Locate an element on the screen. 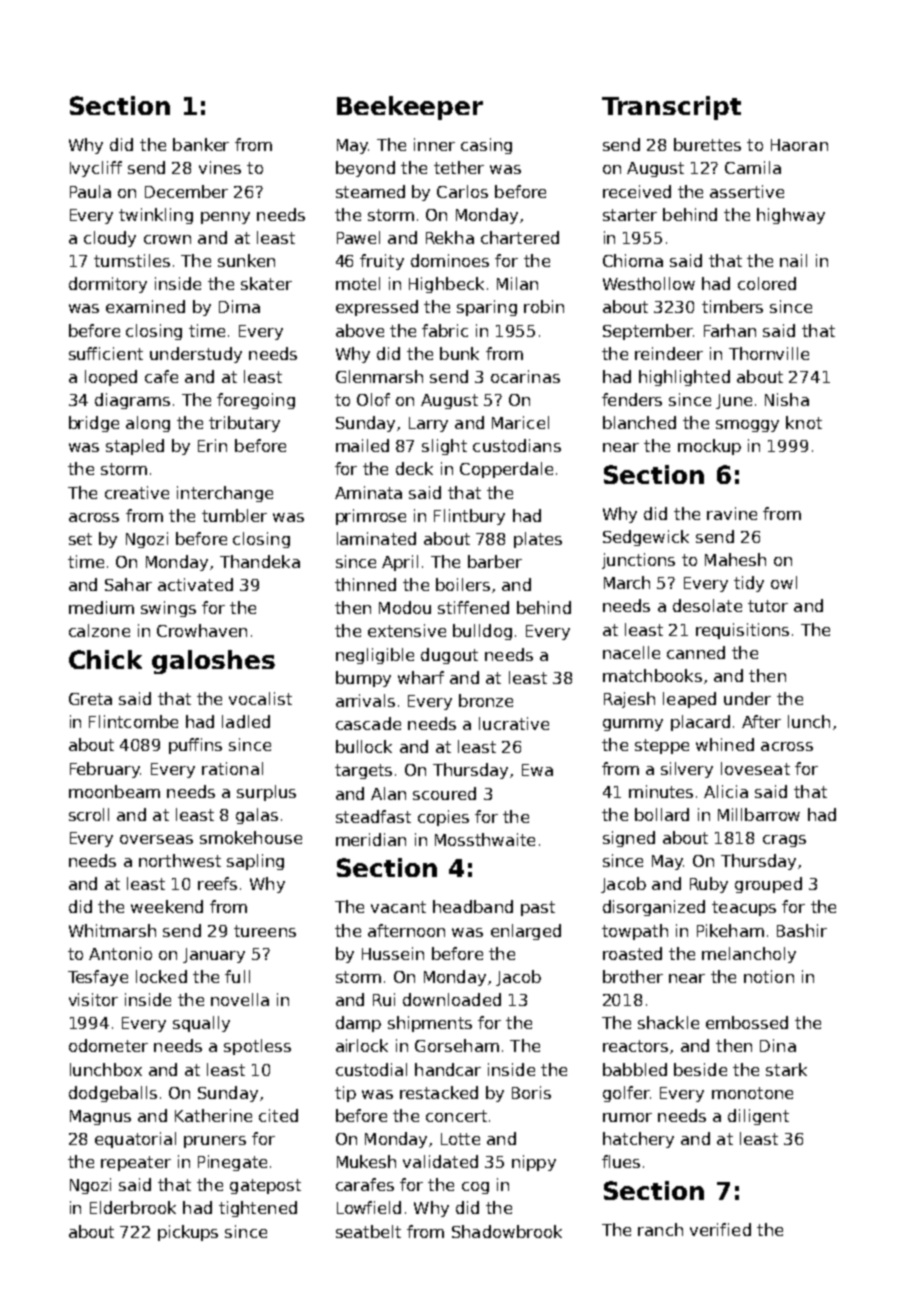 Image resolution: width=908 pixels, height=1316 pixels. blanched is located at coordinates (639, 422).
